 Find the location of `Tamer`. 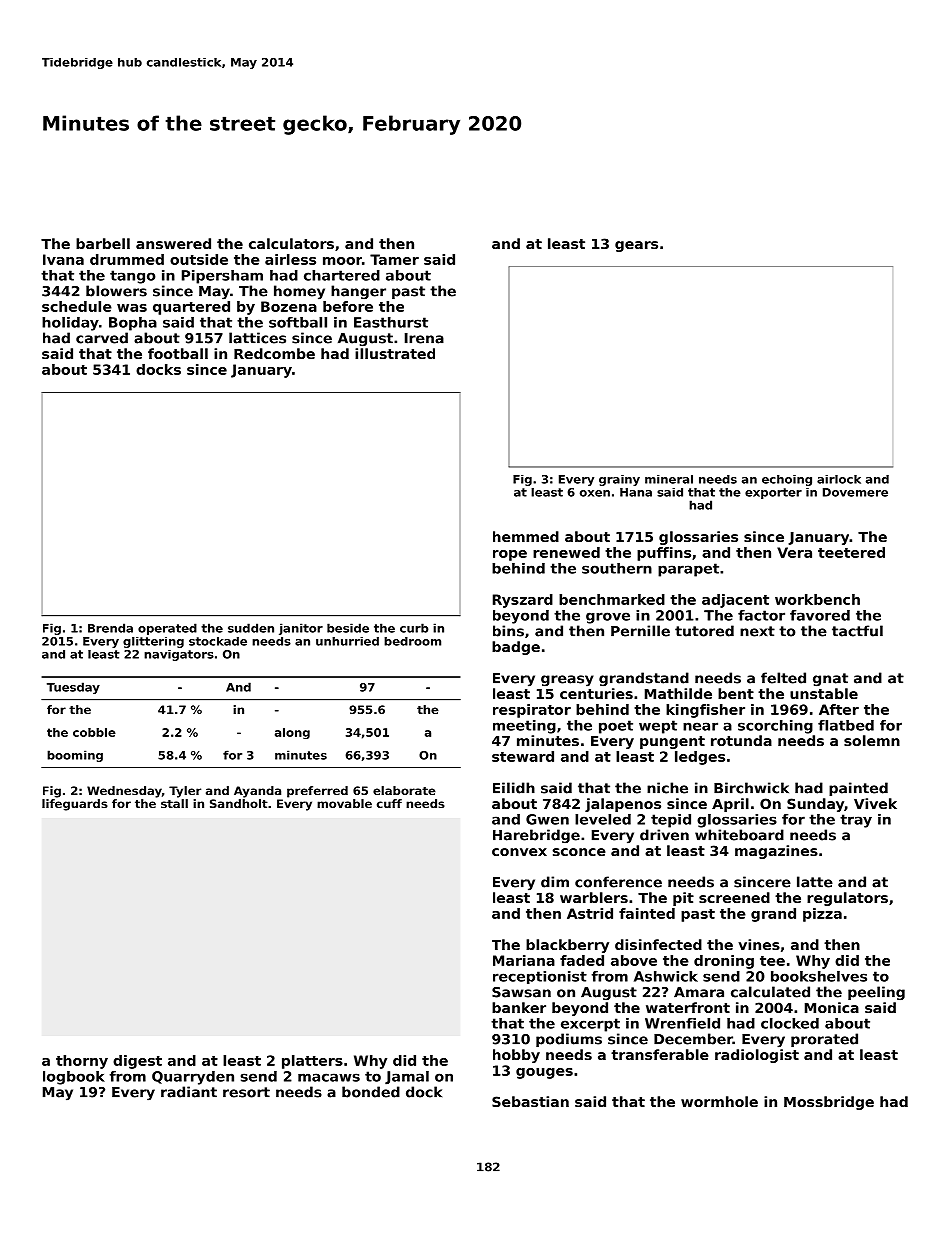

Tamer is located at coordinates (394, 259).
